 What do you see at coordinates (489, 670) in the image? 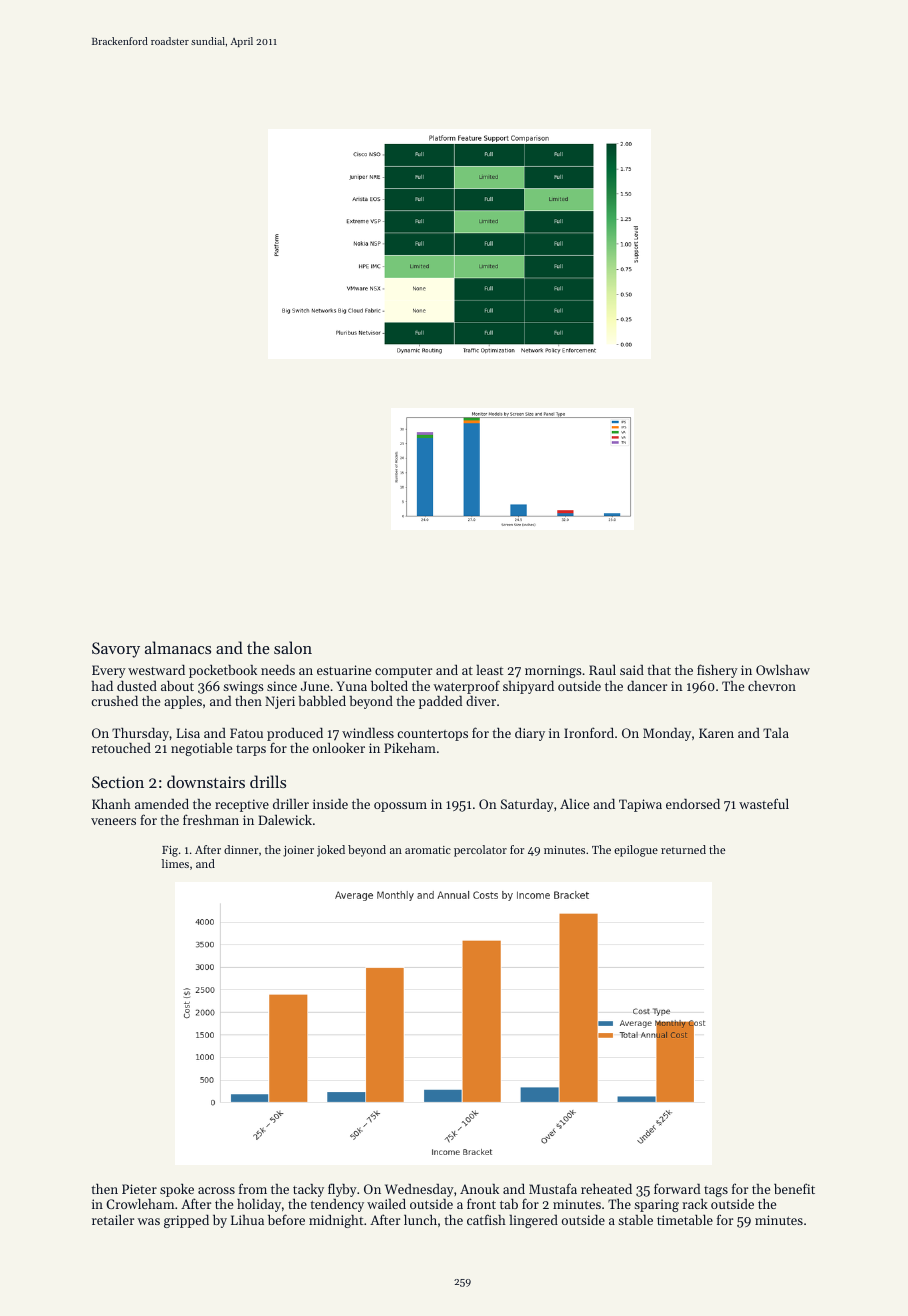
I see `least` at bounding box center [489, 670].
